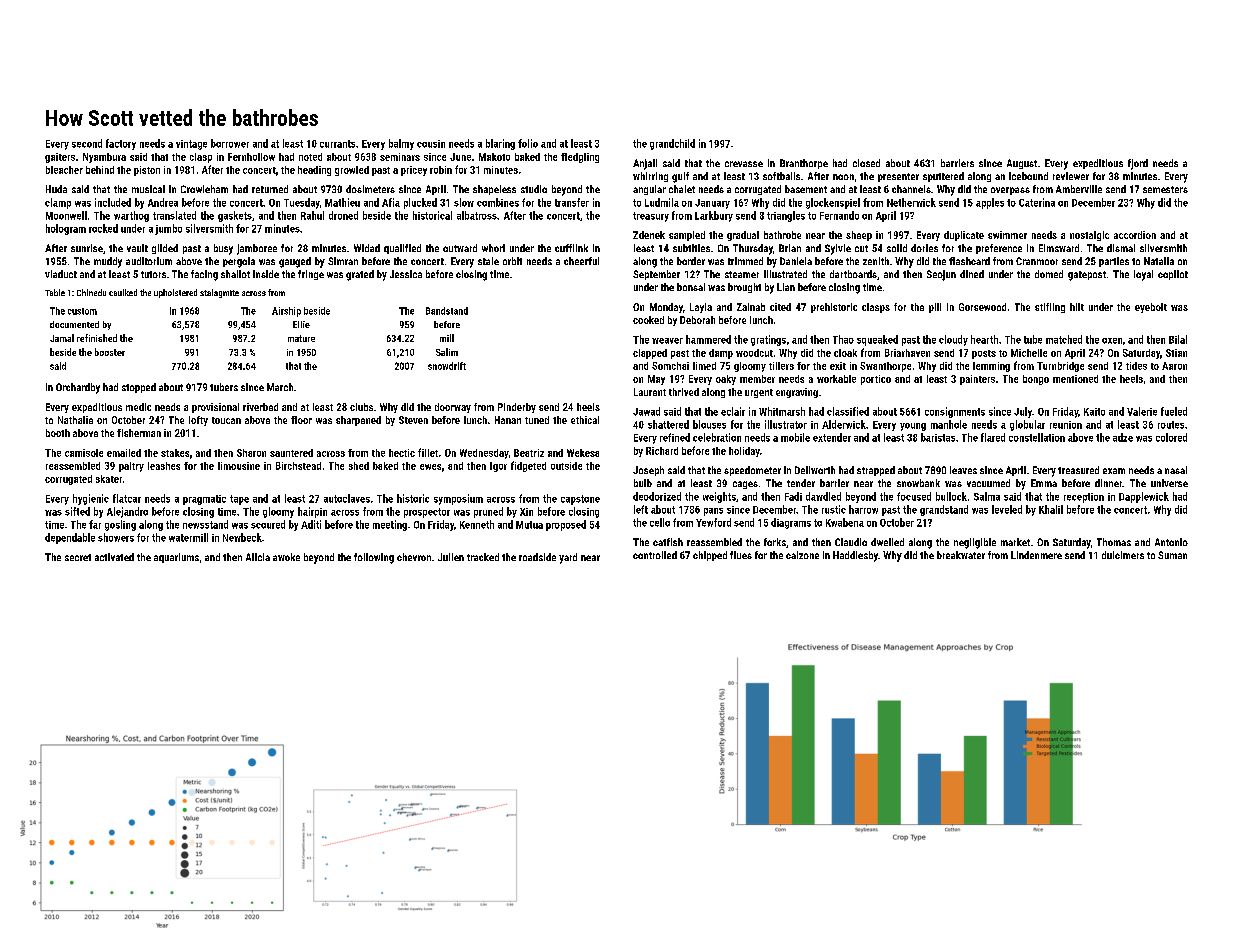 The height and width of the screenshot is (952, 1233). I want to click on Crowleham, so click(204, 189).
